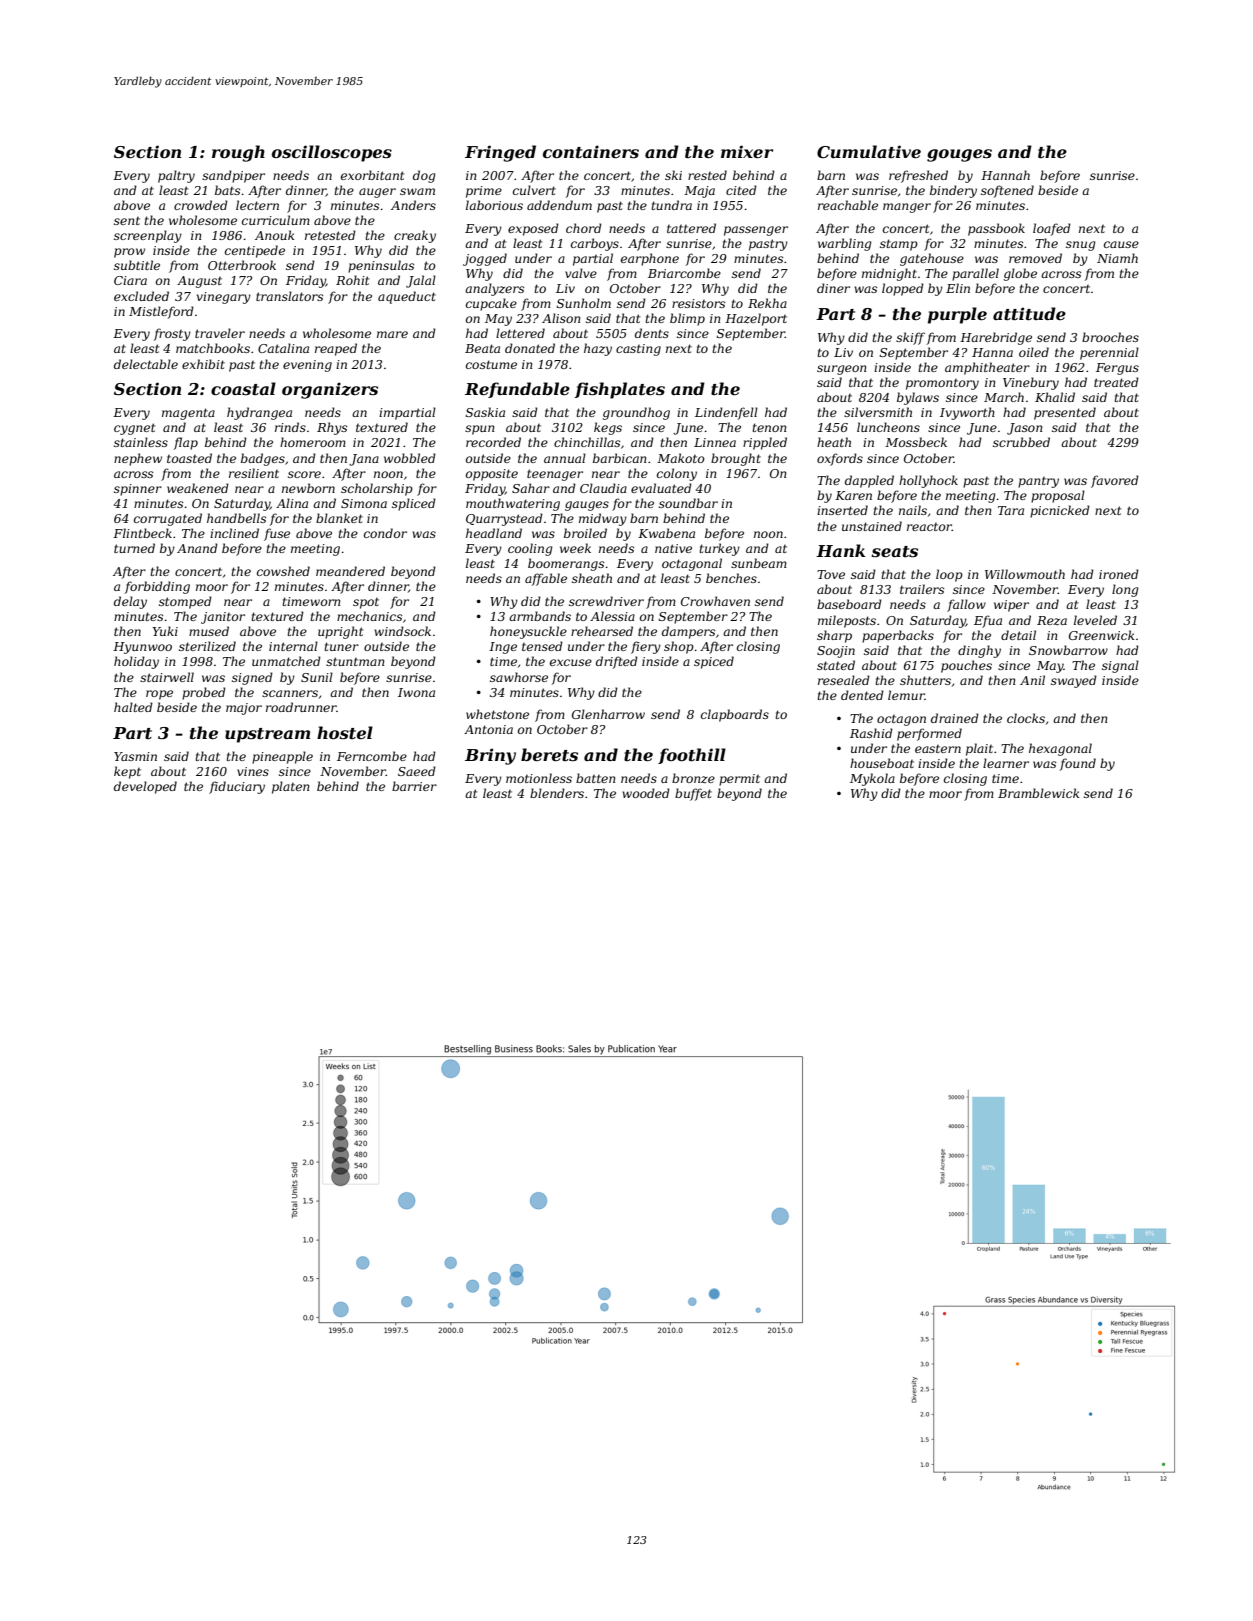  Describe the element at coordinates (138, 490) in the screenshot. I see `spinner` at that location.
